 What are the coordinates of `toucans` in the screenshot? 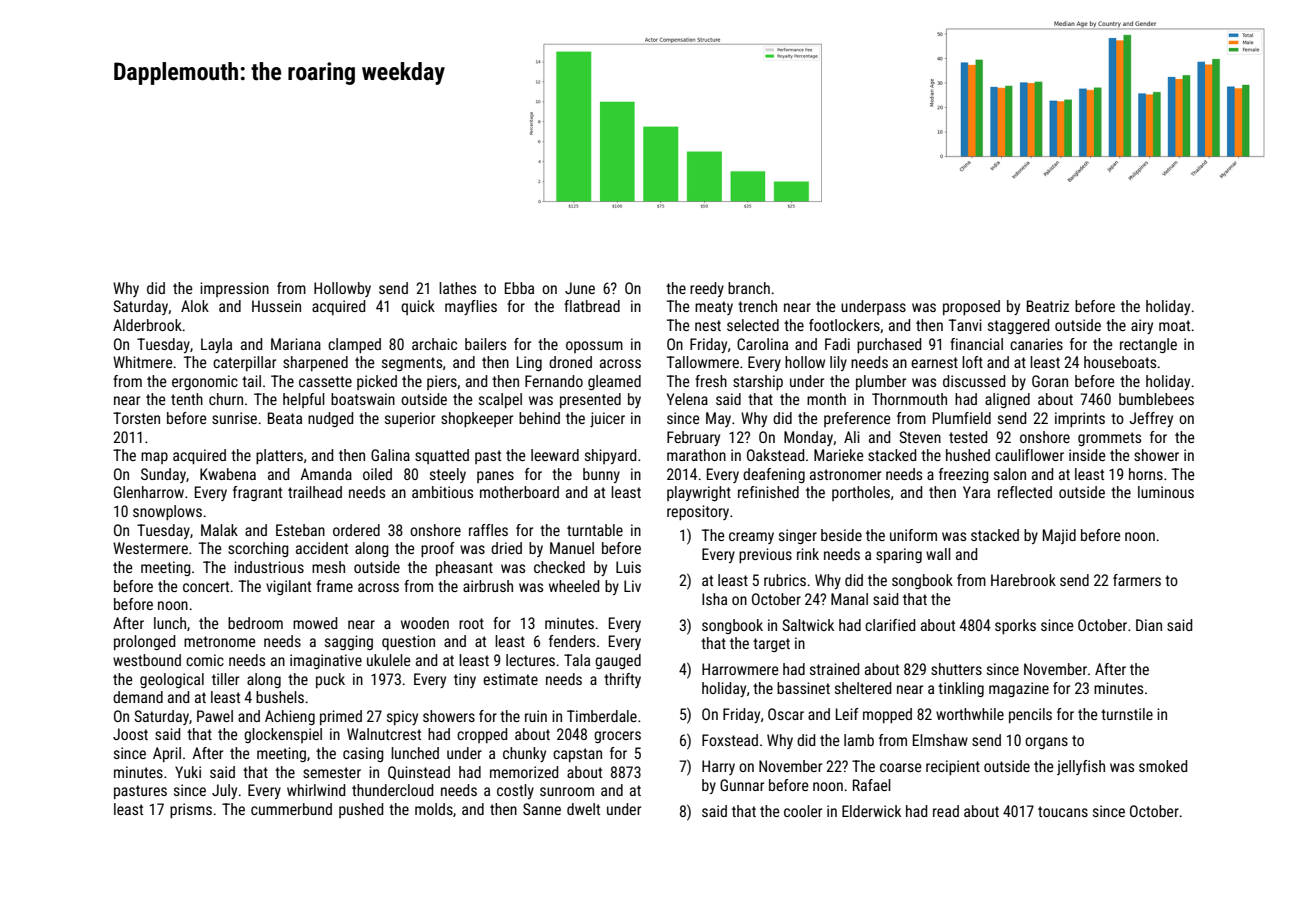 It's located at (1063, 811).
